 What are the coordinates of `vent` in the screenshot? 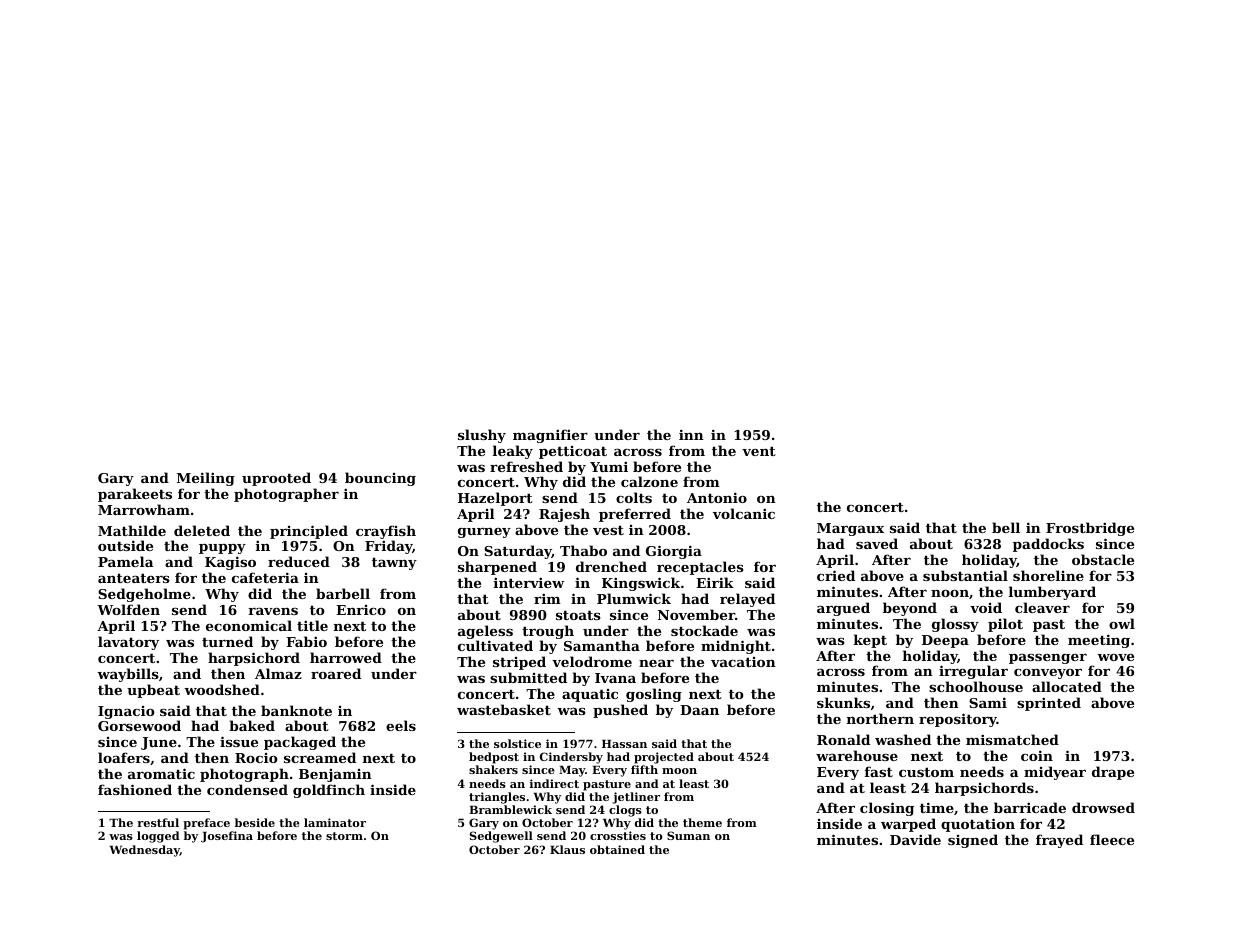 It's located at (759, 451).
